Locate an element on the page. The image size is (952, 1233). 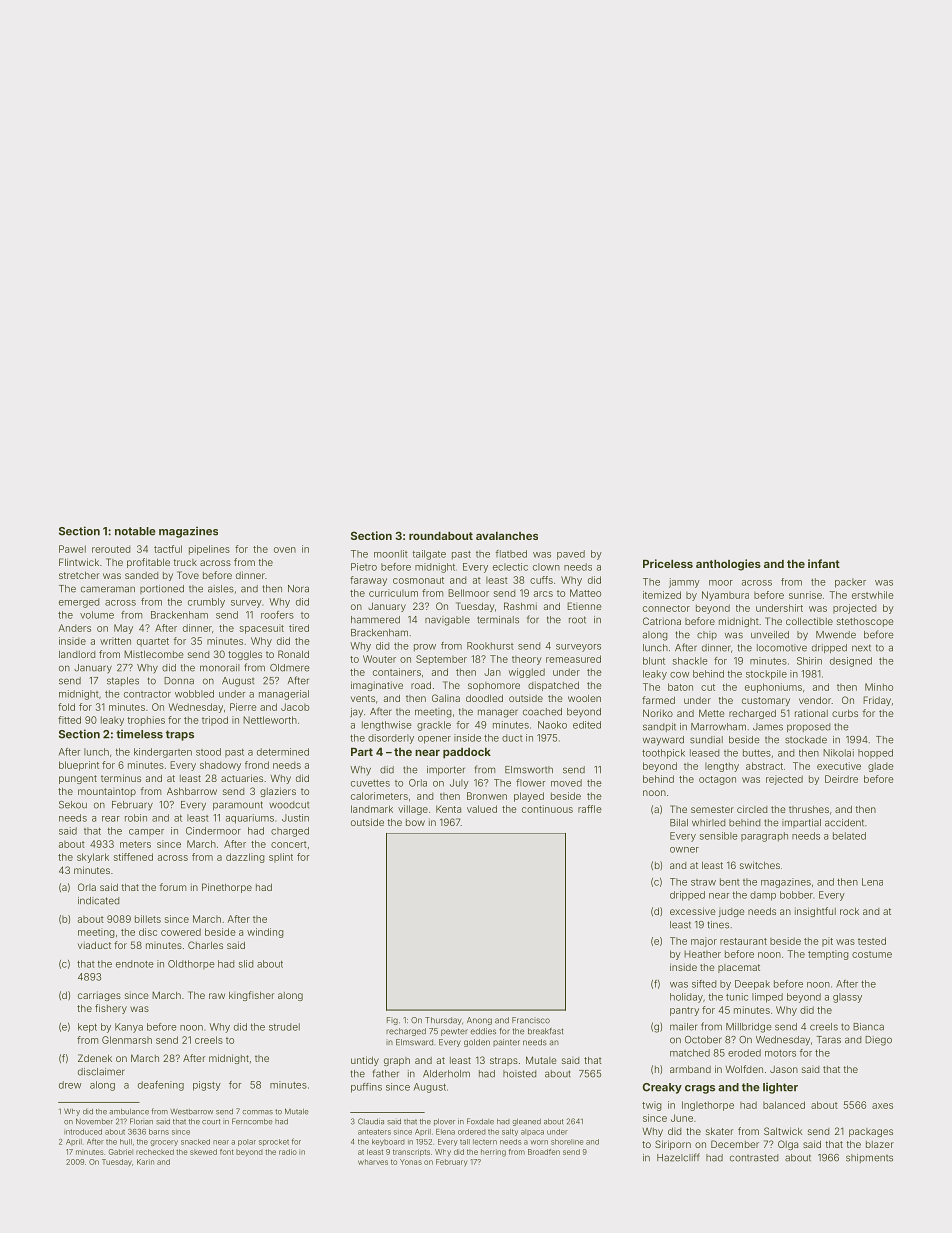
Karin is located at coordinates (145, 1162).
